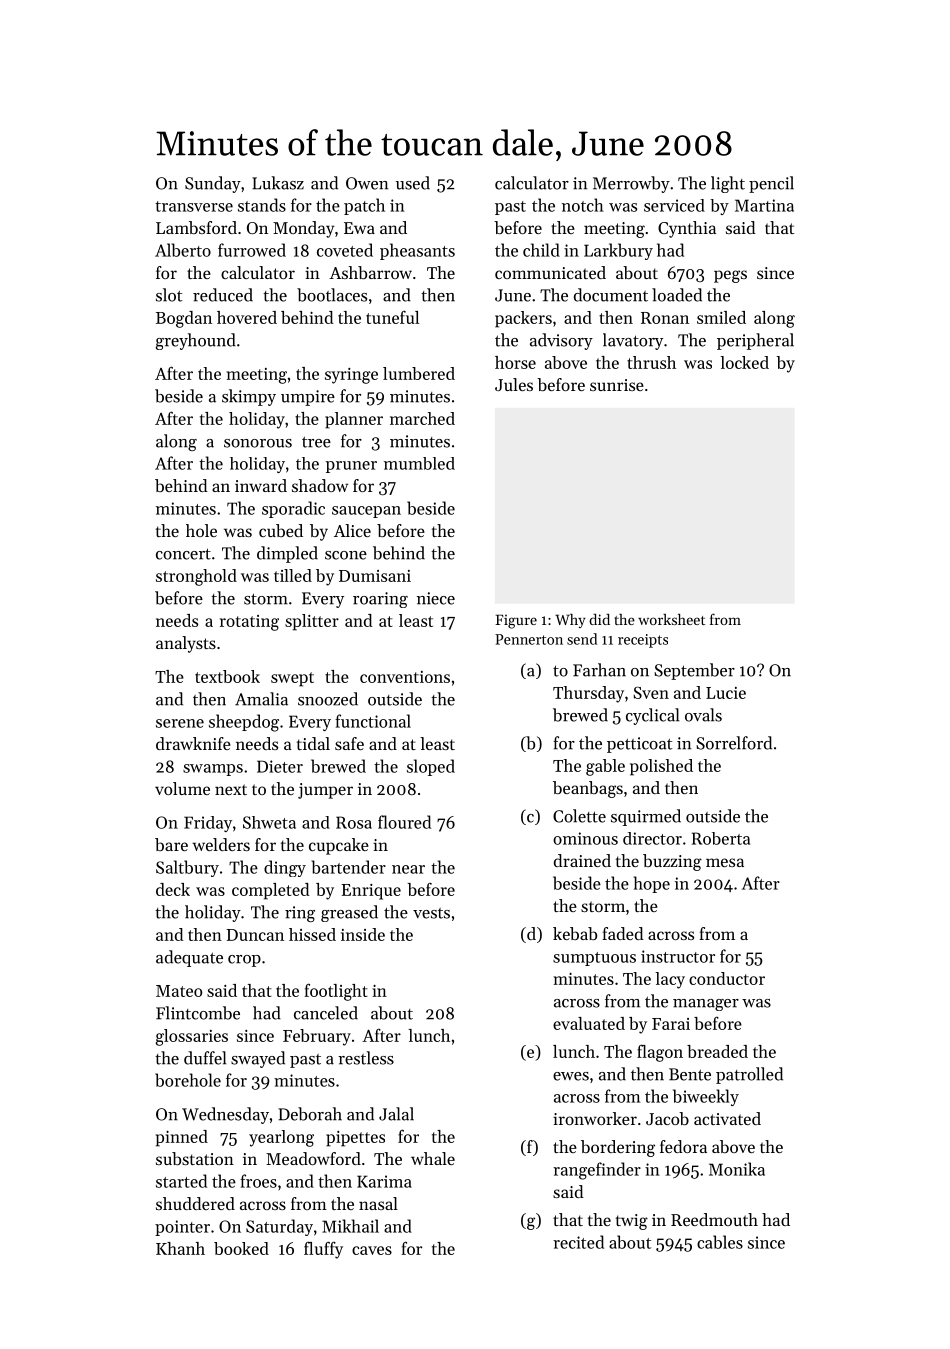 This screenshot has height=1349, width=950. I want to click on Merrowby, so click(631, 184).
